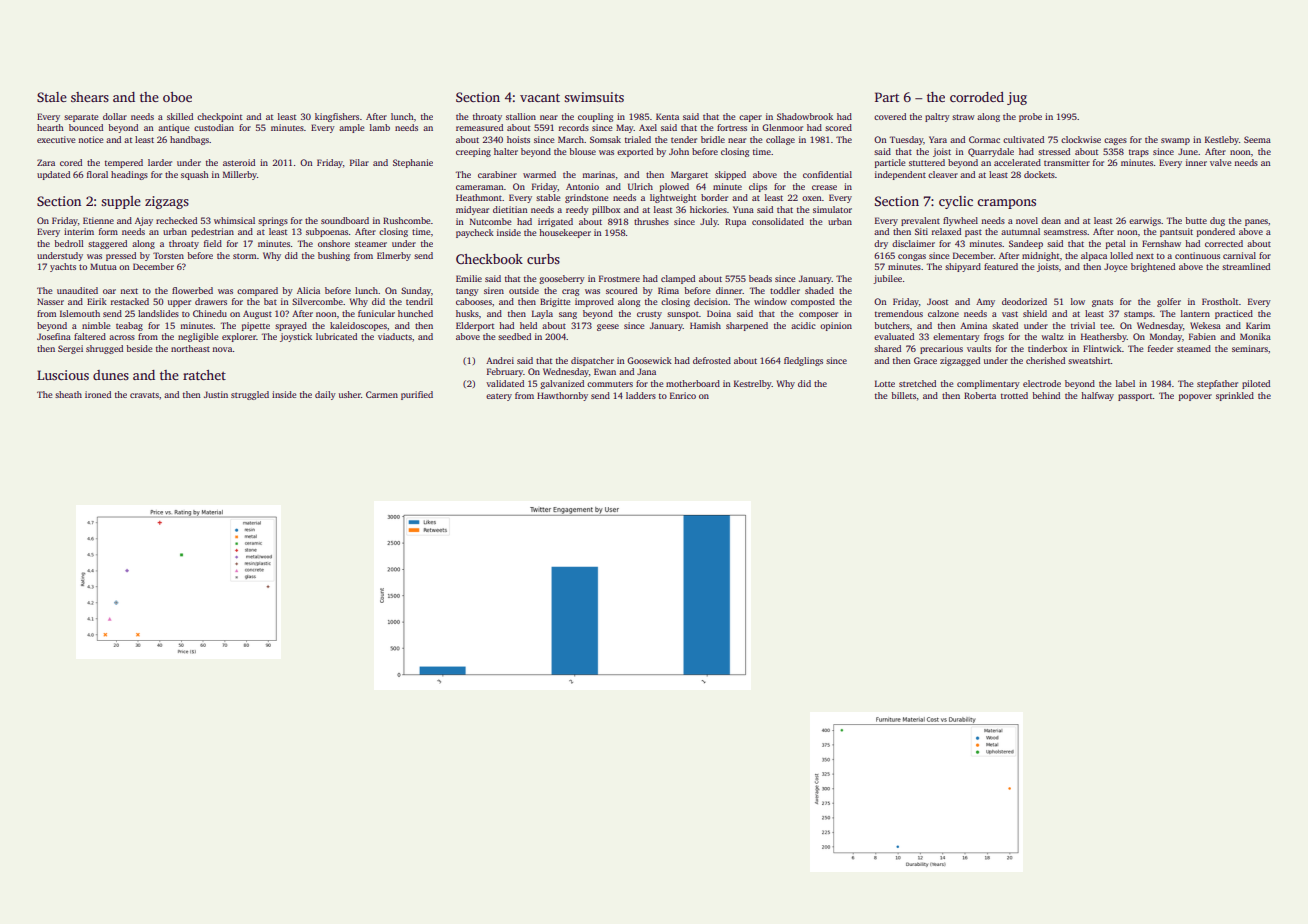  I want to click on skated, so click(1005, 325).
